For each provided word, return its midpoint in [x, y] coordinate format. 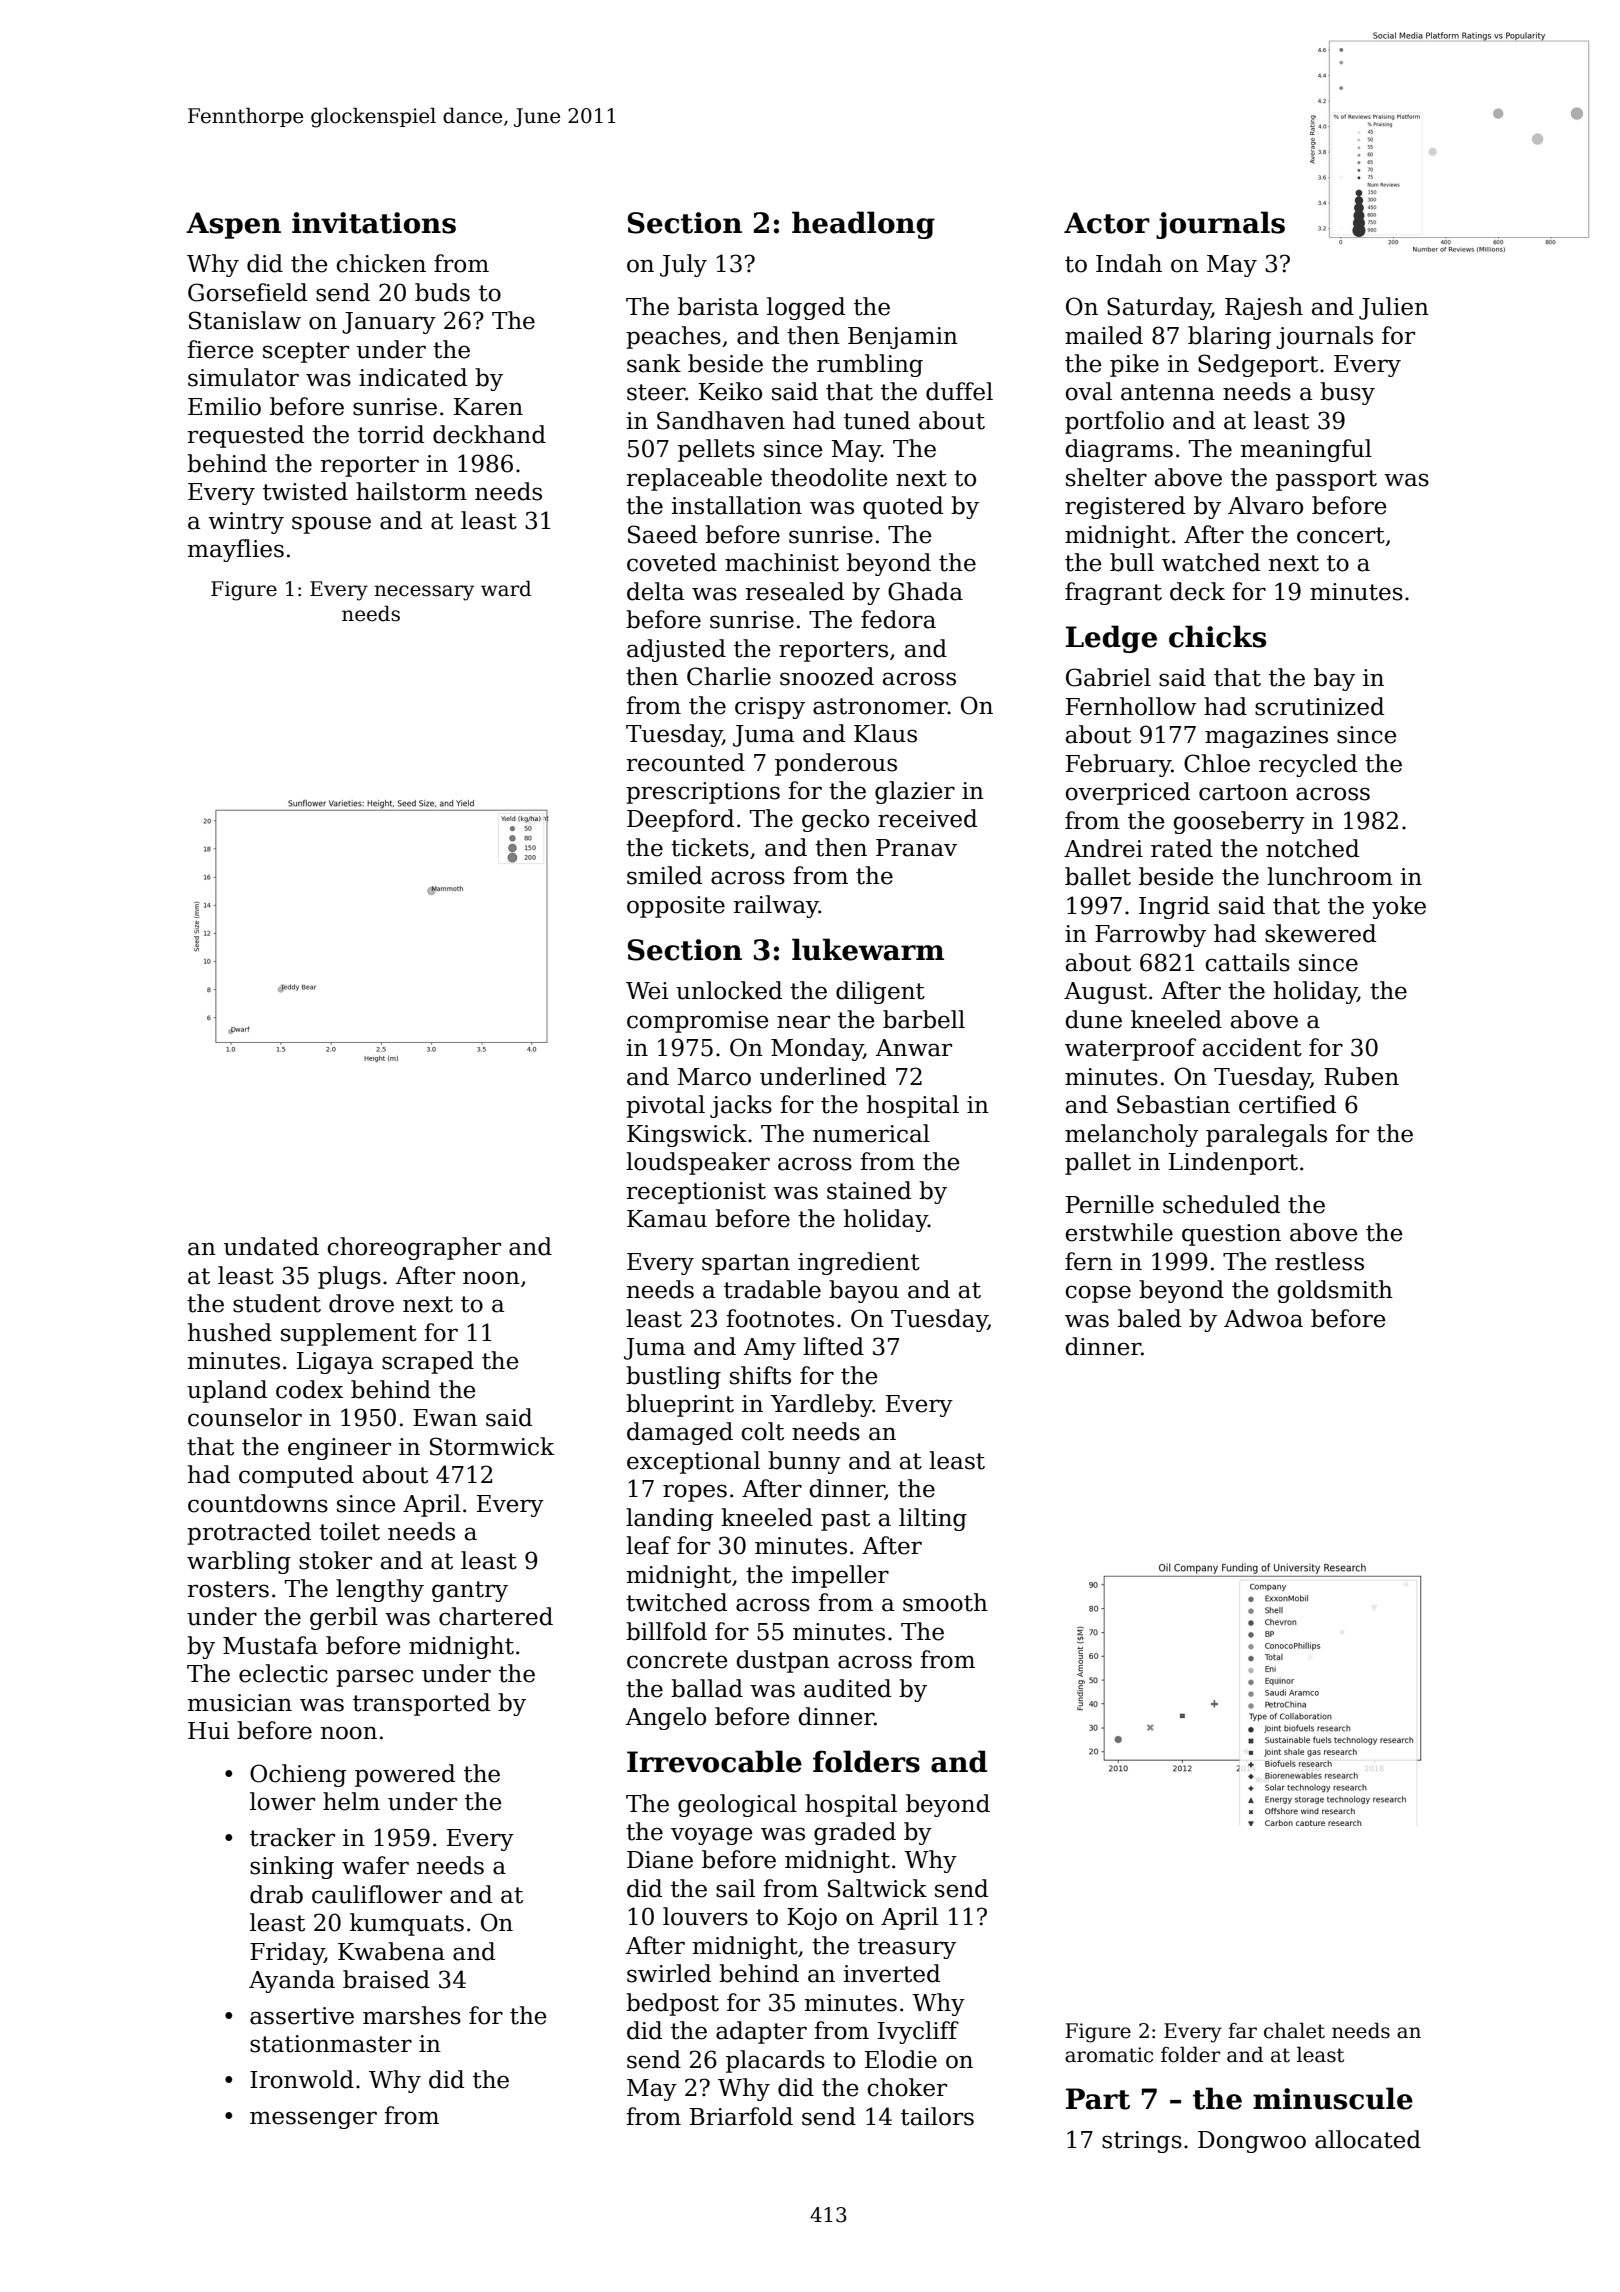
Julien [1394, 308]
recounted [686, 762]
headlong [863, 225]
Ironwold [302, 2079]
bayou [864, 1291]
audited [847, 1688]
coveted [672, 562]
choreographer [414, 1248]
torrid [391, 434]
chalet [1294, 2030]
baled [1149, 1318]
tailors [937, 2116]
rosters [228, 1589]
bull [1132, 562]
